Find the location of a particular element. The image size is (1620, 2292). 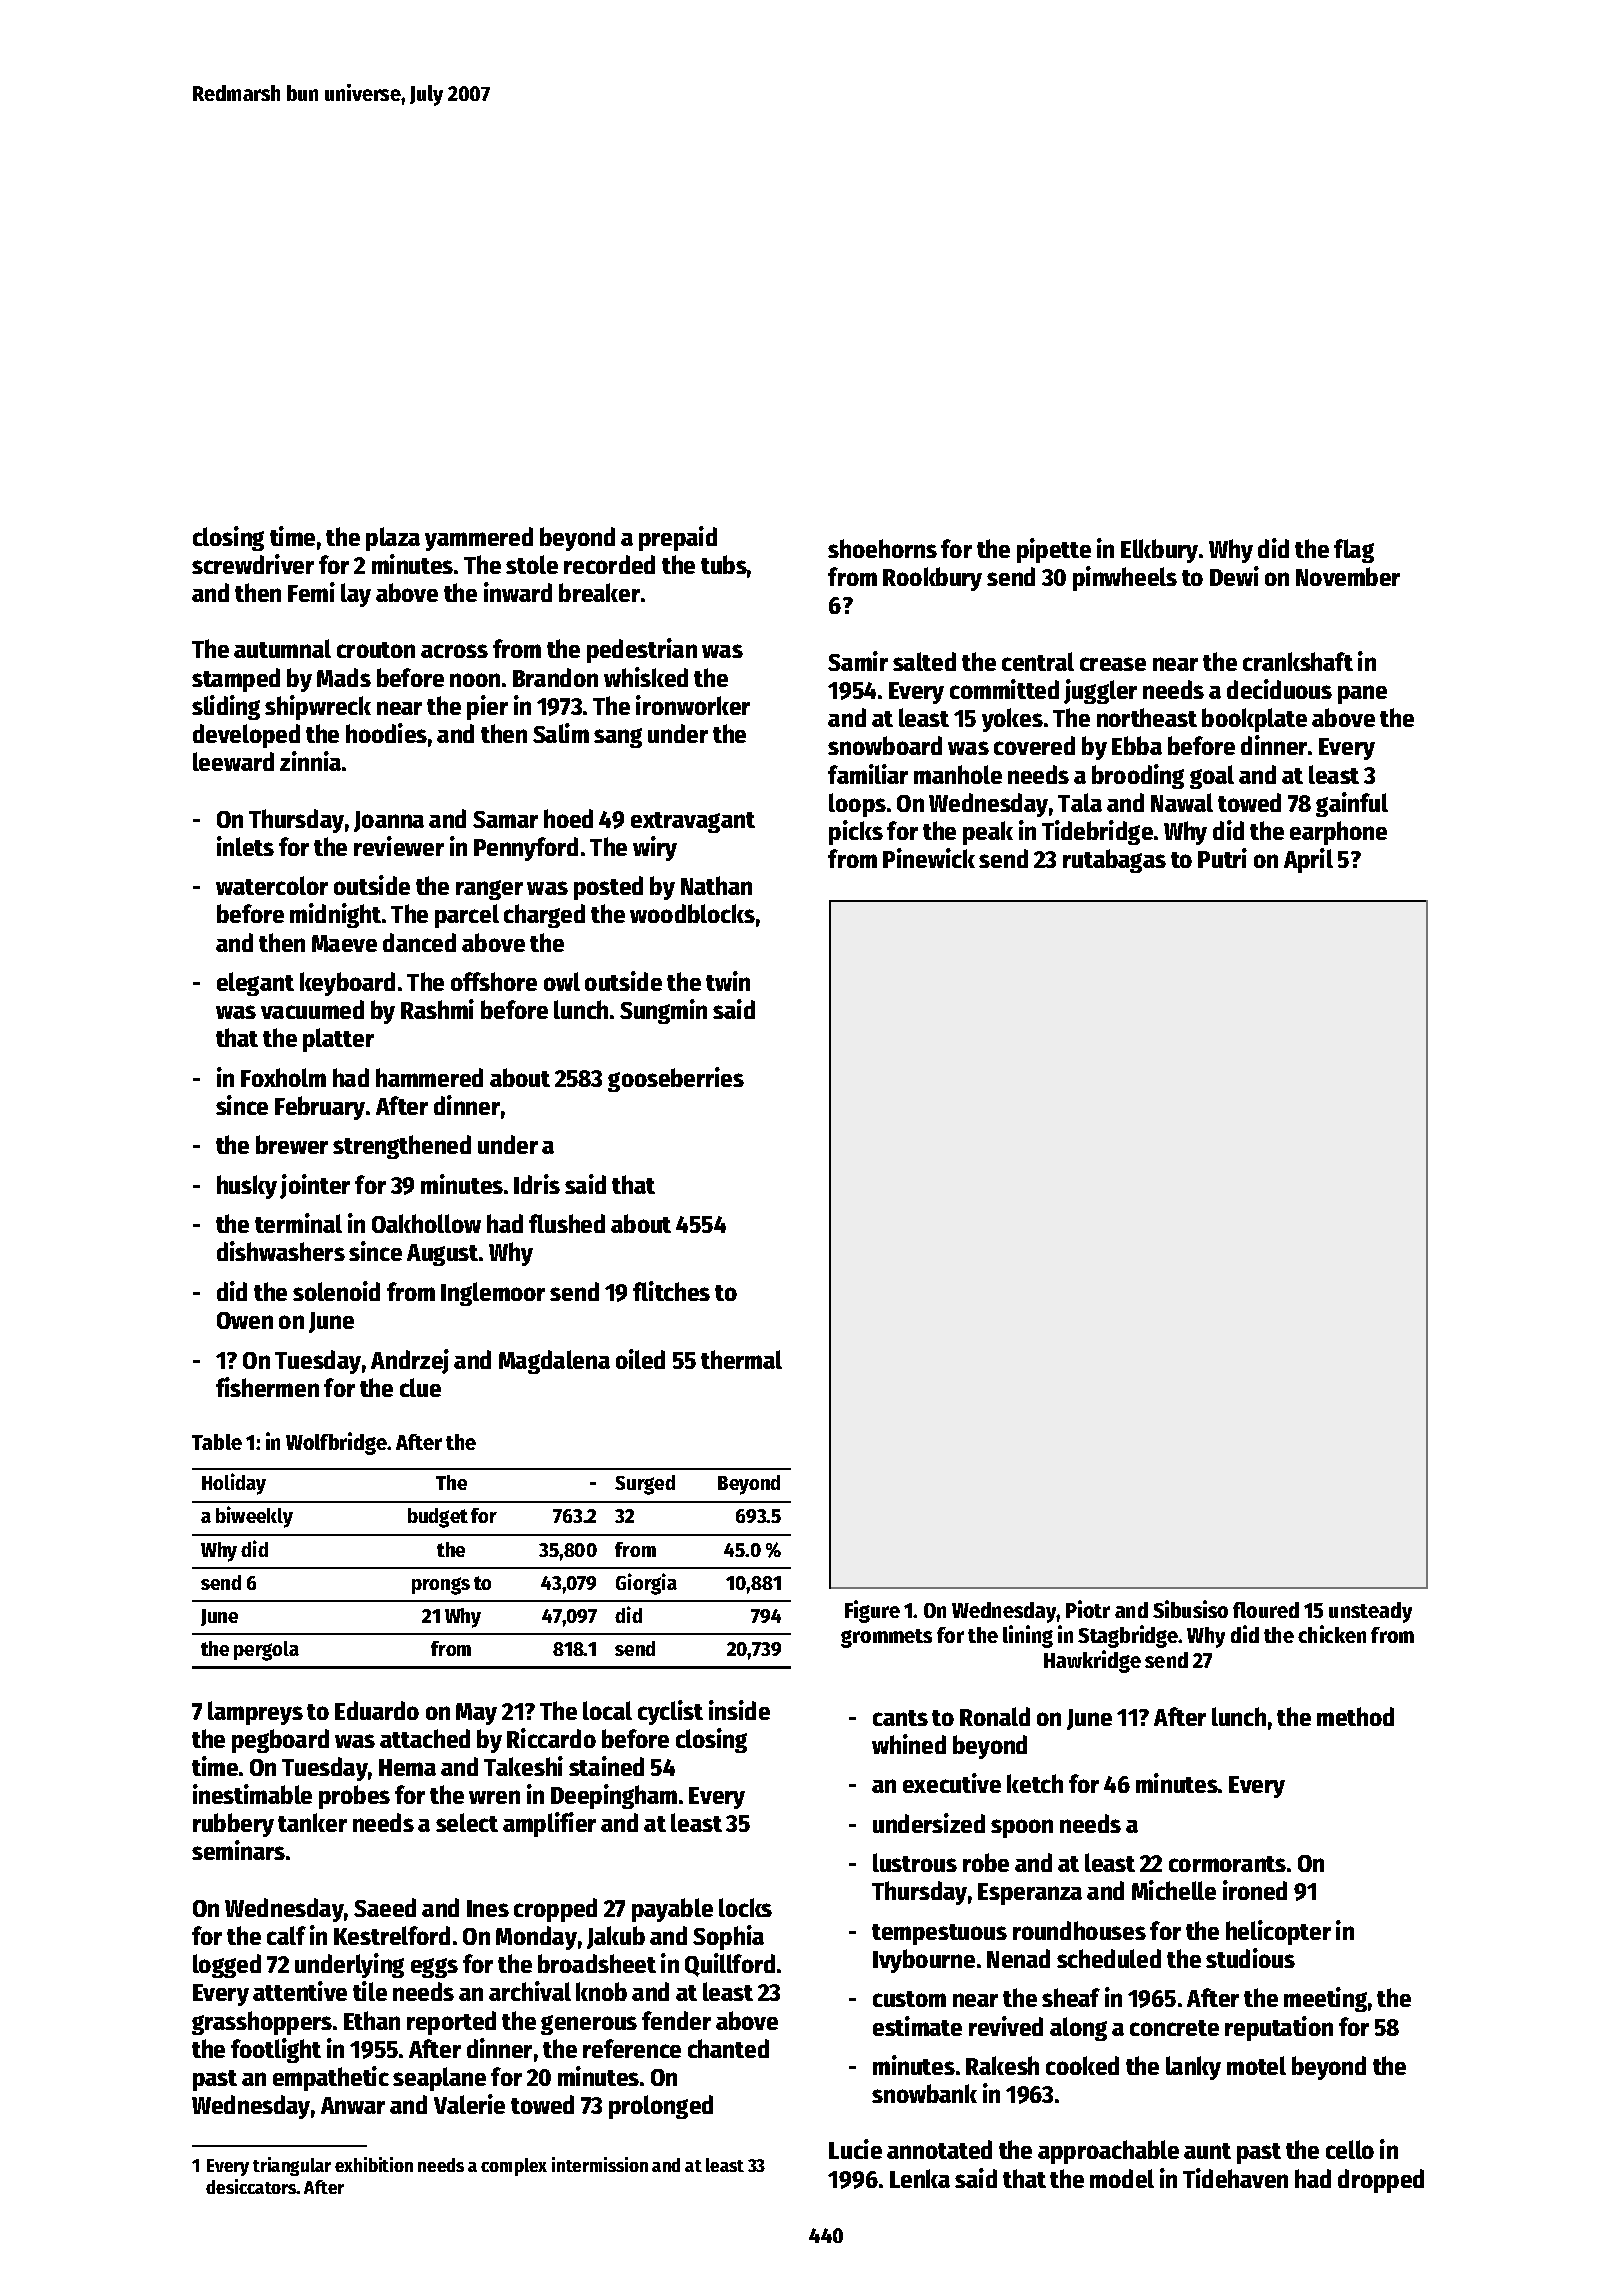

Inglemoor is located at coordinates (493, 1294).
